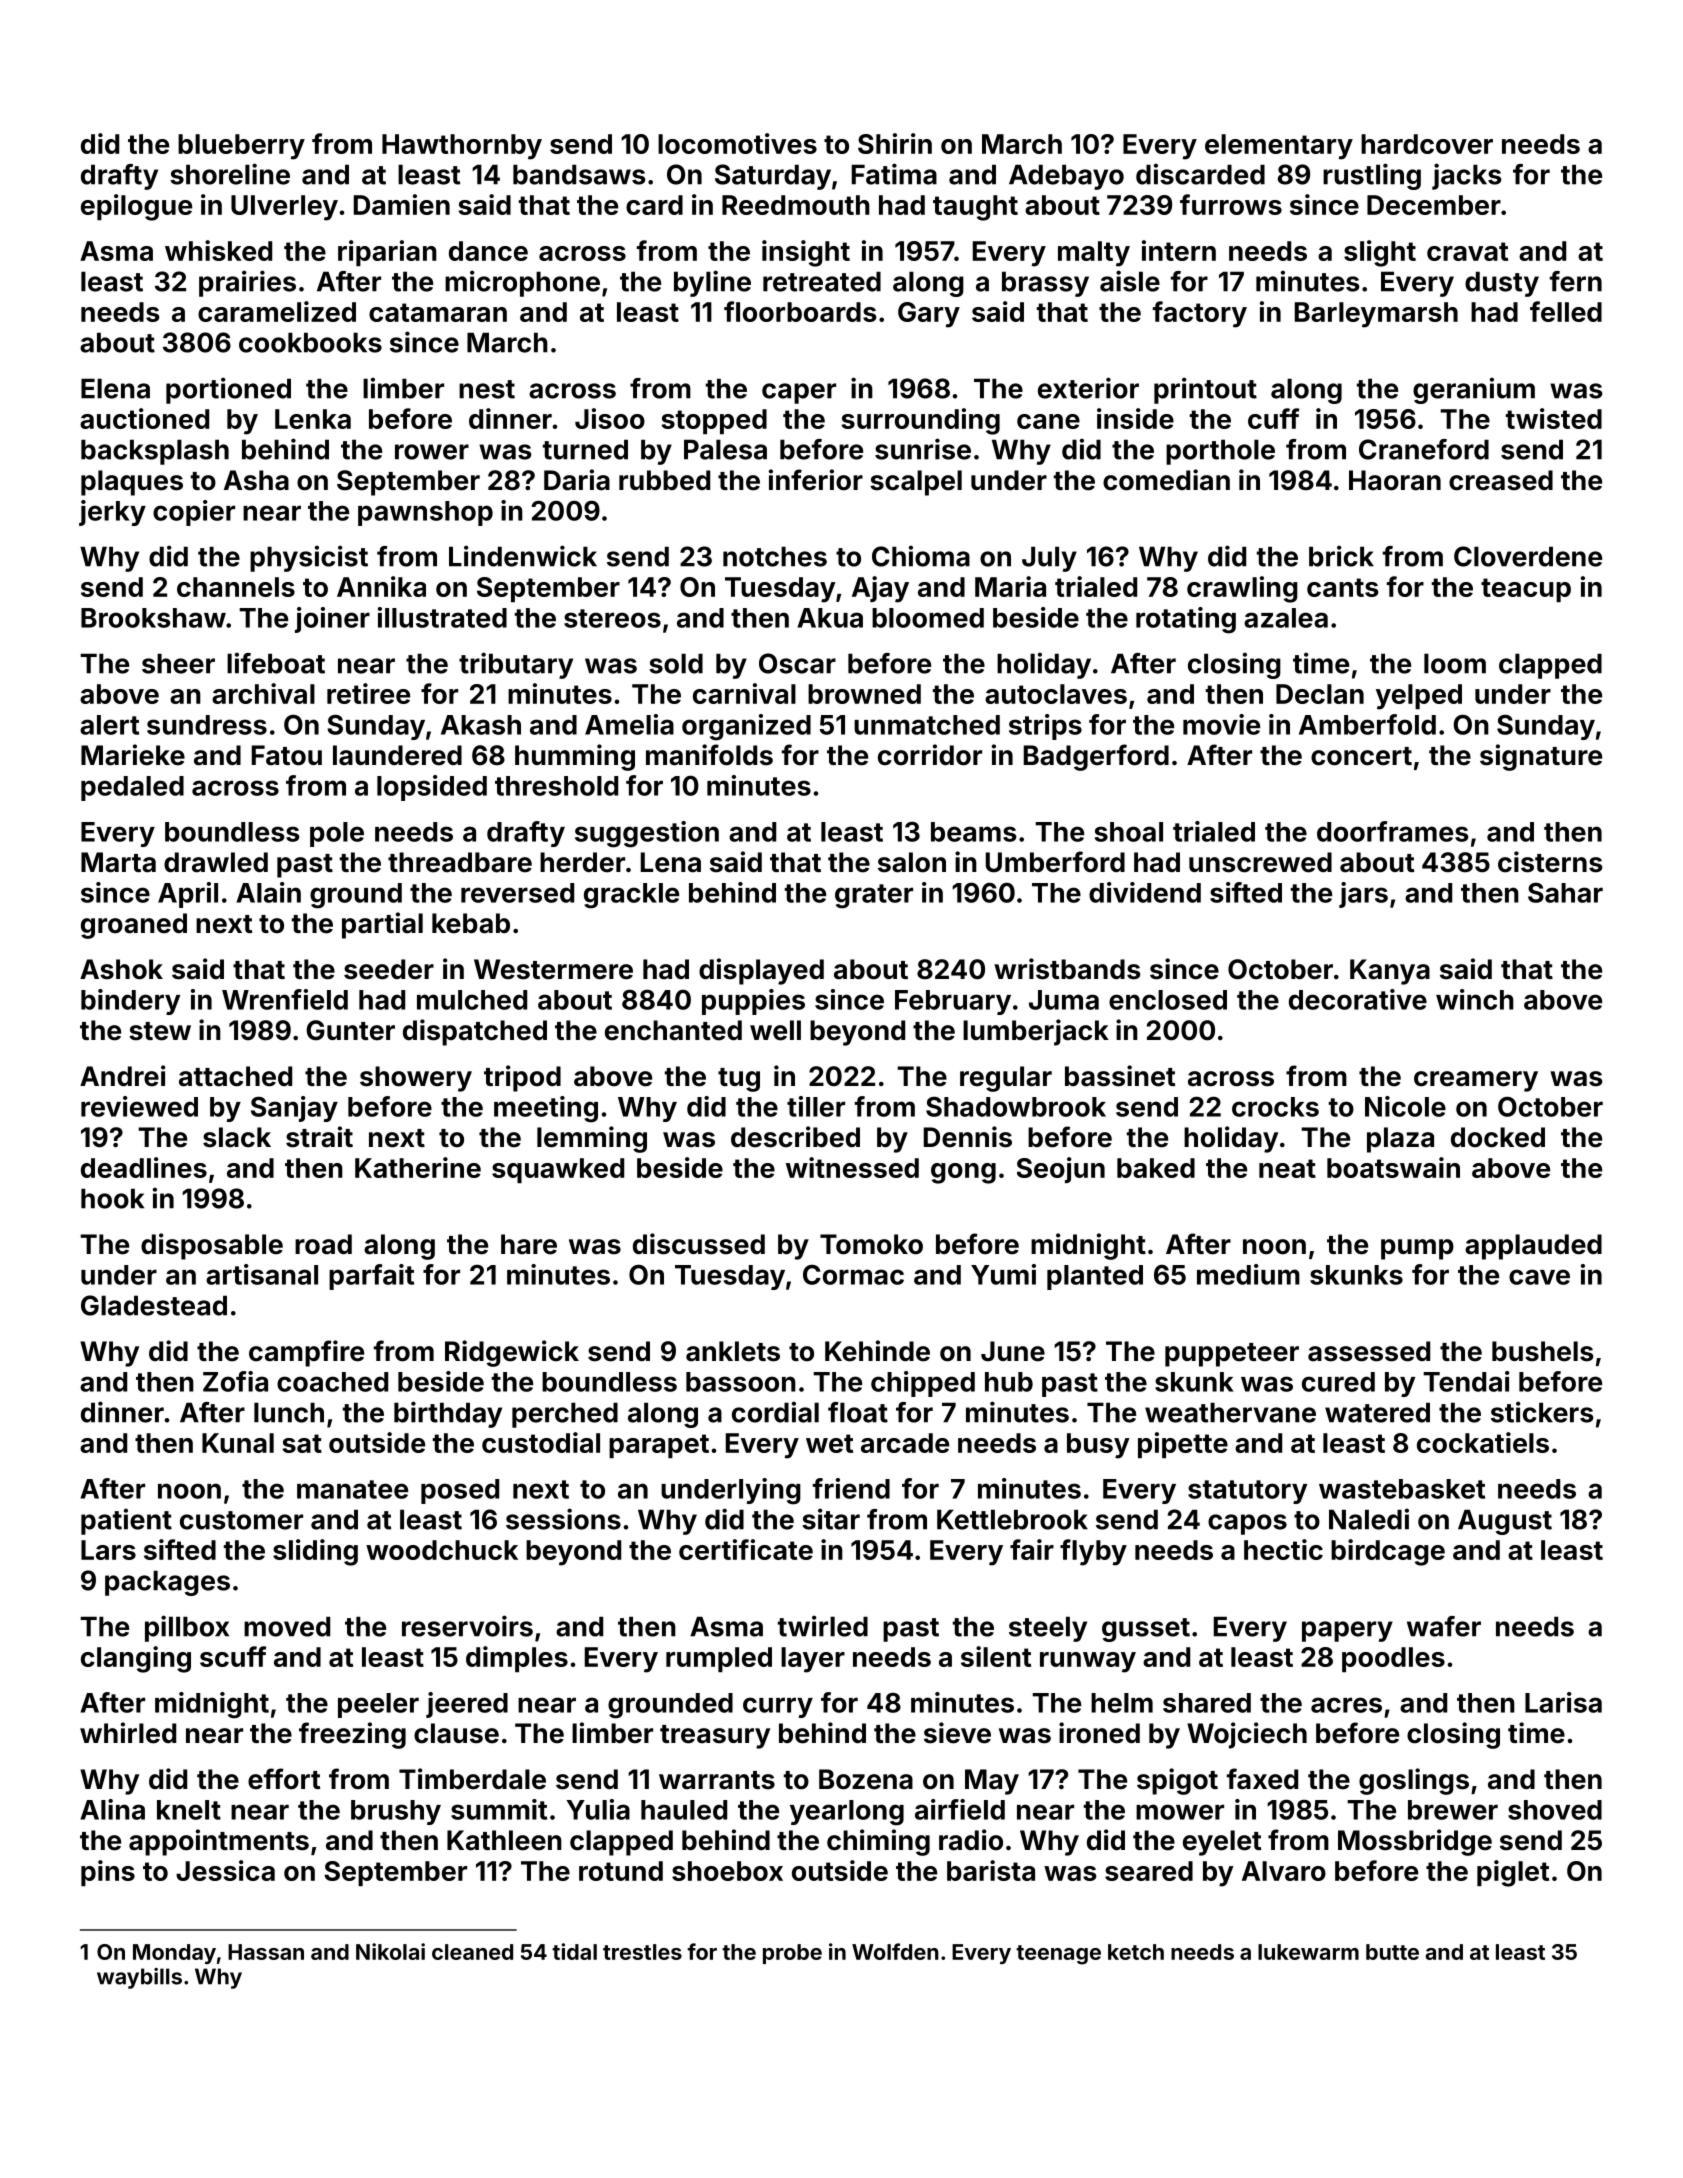 The image size is (1683, 2178). Describe the element at coordinates (799, 393) in the page. I see `caper` at that location.
